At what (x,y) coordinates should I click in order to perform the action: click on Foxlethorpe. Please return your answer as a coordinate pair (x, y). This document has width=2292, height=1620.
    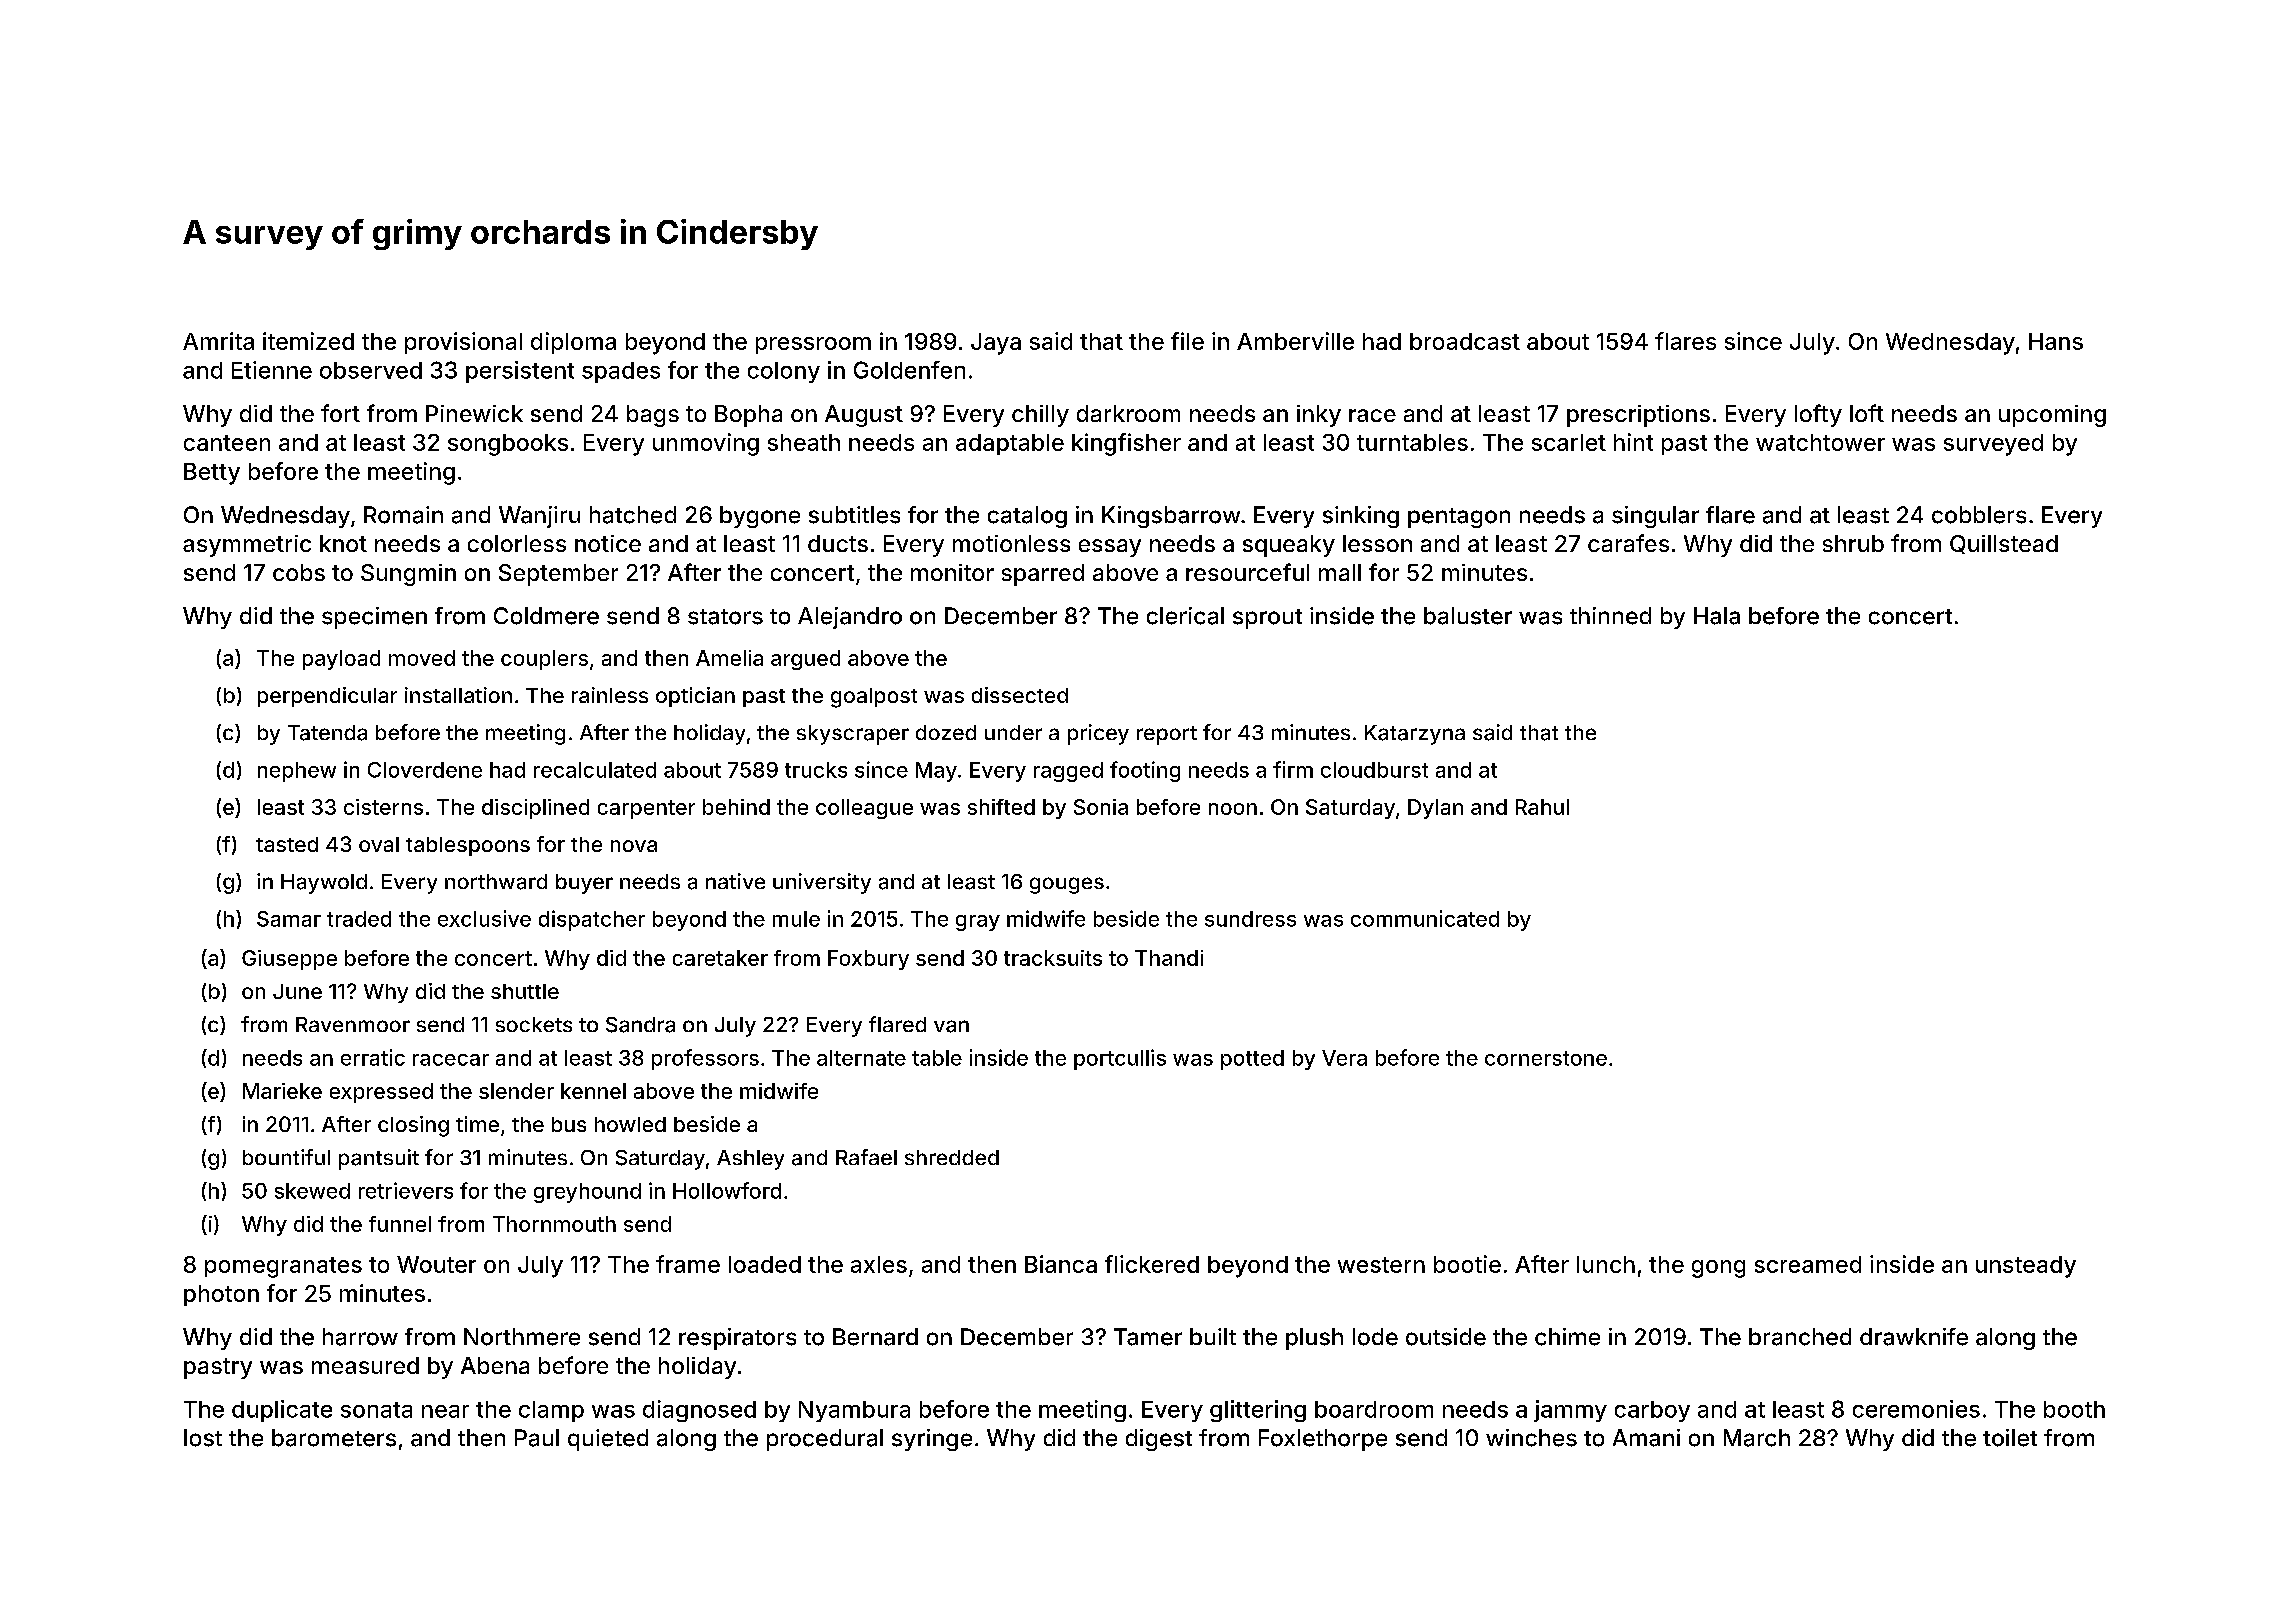
    Looking at the image, I should click on (1323, 1440).
